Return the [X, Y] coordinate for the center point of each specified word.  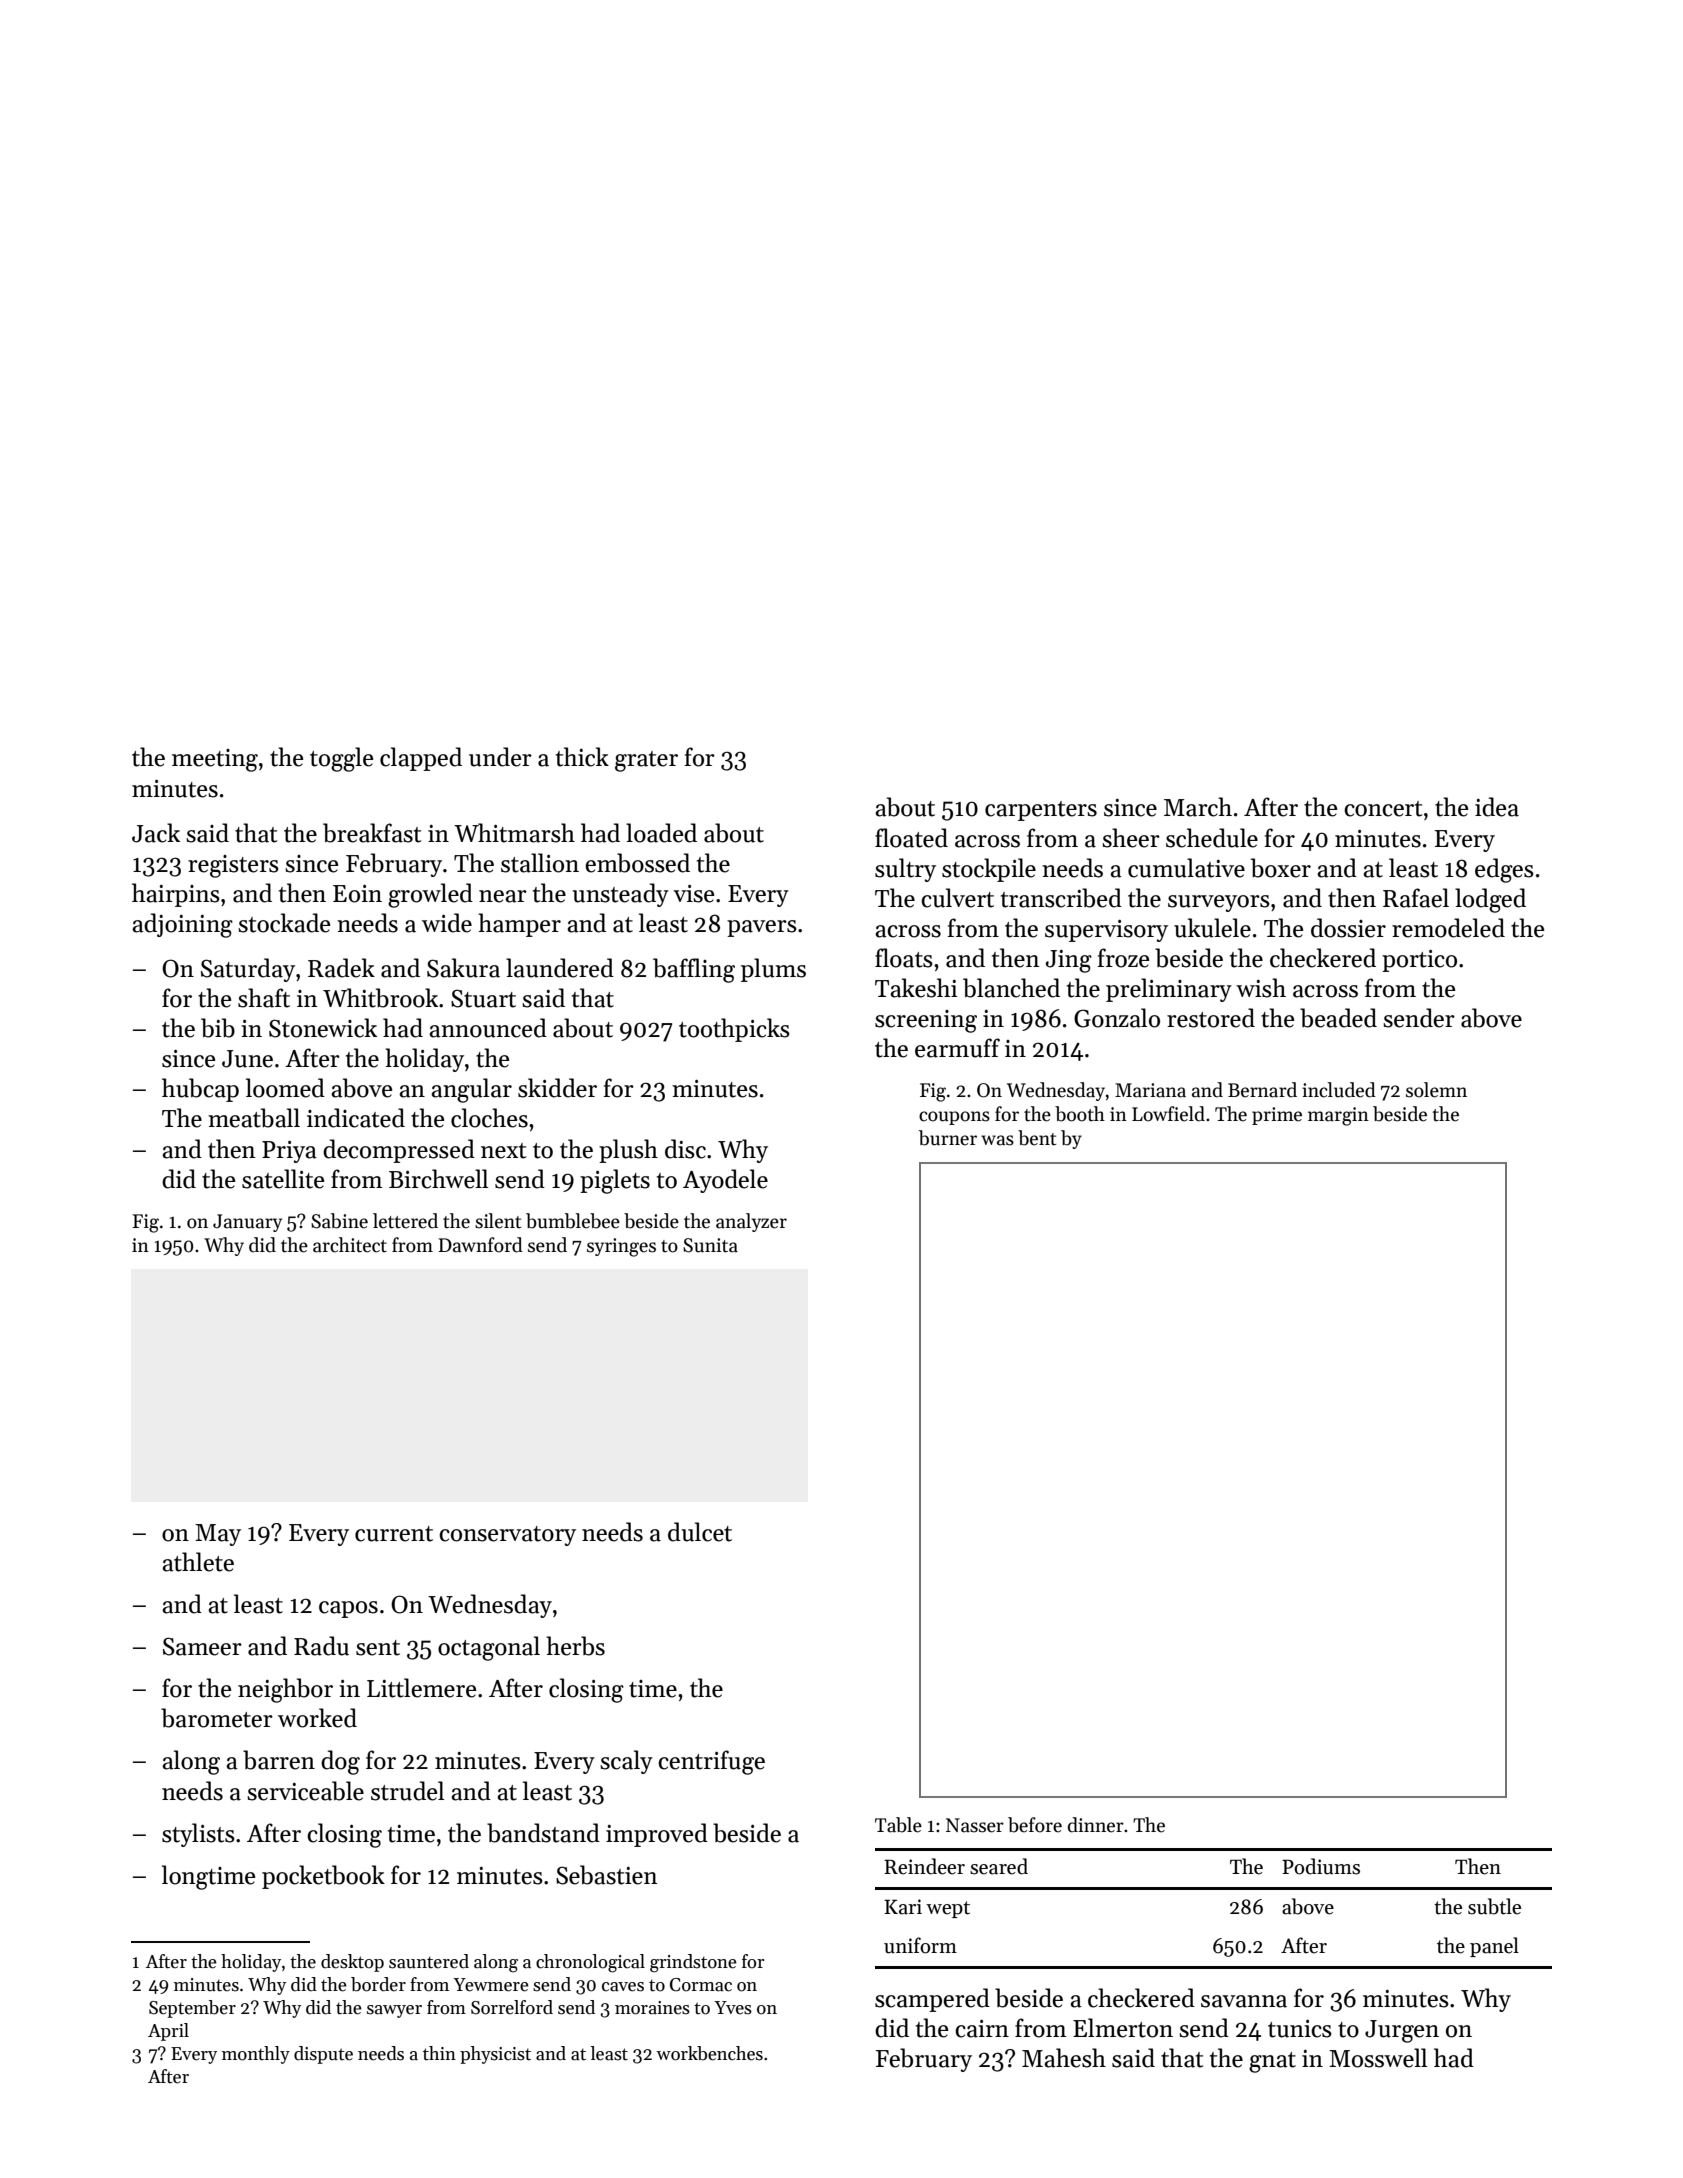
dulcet [700, 1532]
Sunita [710, 1245]
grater [646, 761]
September [192, 2009]
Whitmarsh [514, 833]
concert [1383, 809]
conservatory [507, 1536]
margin [1338, 1116]
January [247, 1223]
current [394, 1534]
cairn [982, 2029]
